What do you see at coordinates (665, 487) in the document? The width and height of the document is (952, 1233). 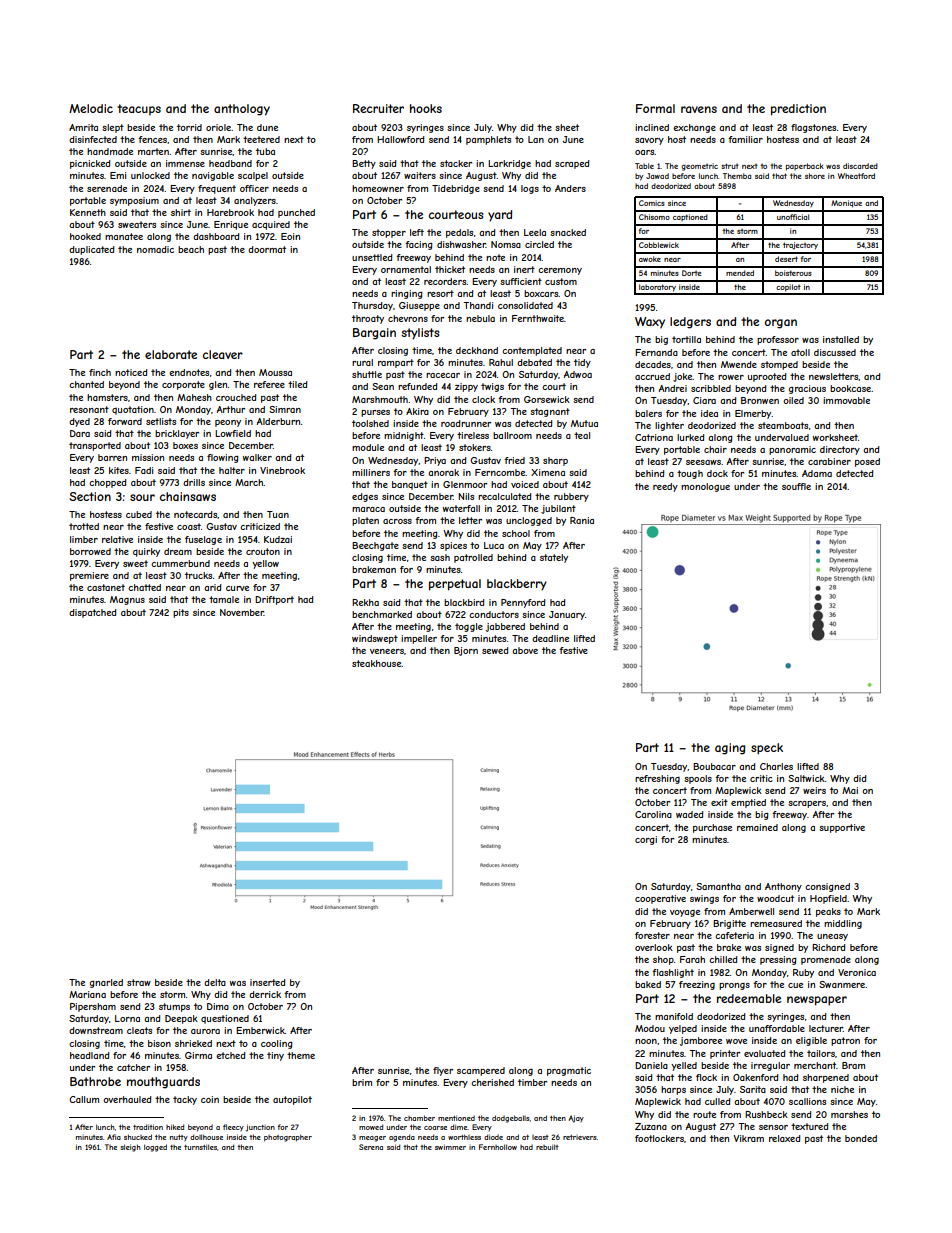 I see `reedy` at bounding box center [665, 487].
